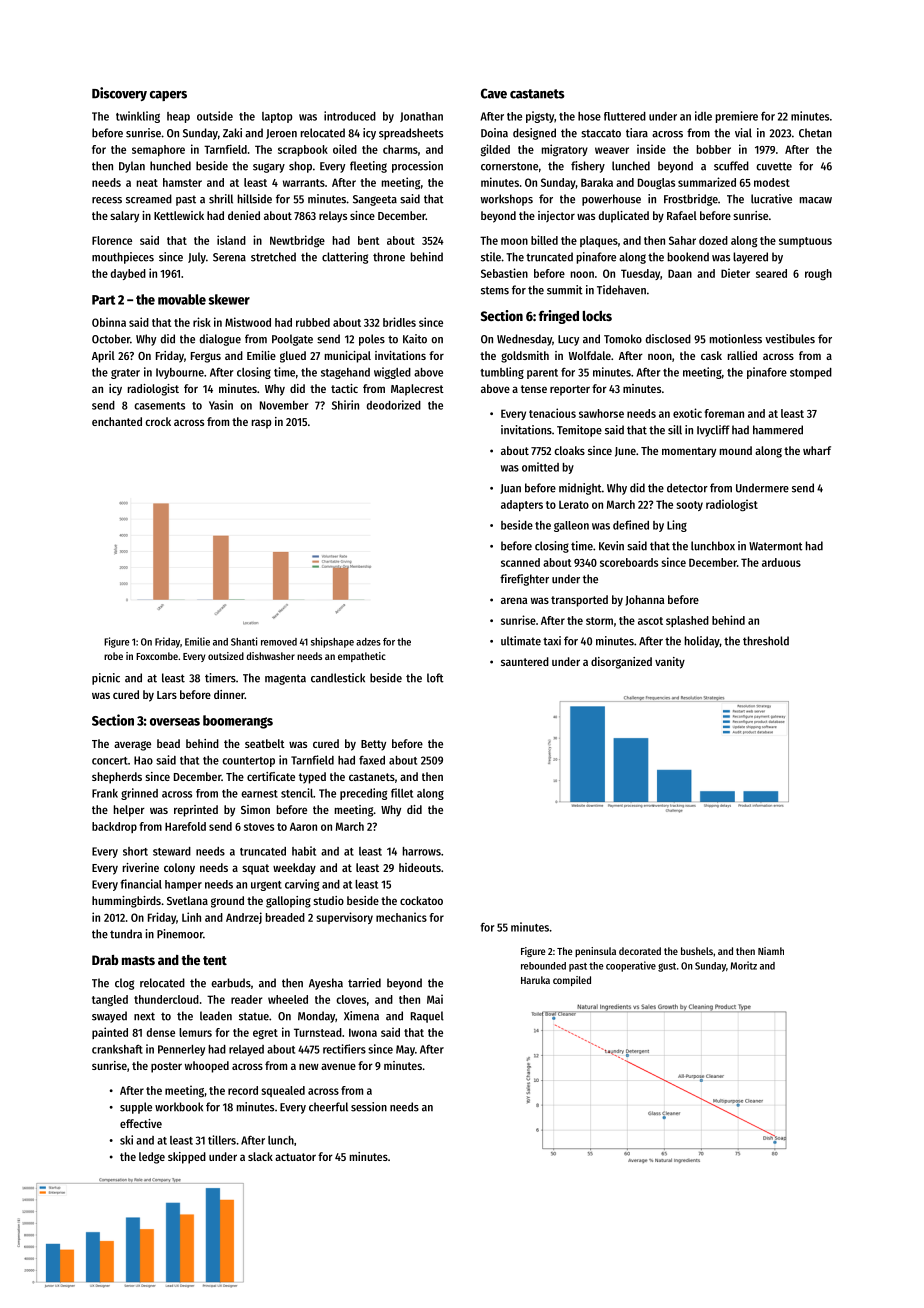 This document has height=1308, width=924. I want to click on stomped, so click(811, 373).
